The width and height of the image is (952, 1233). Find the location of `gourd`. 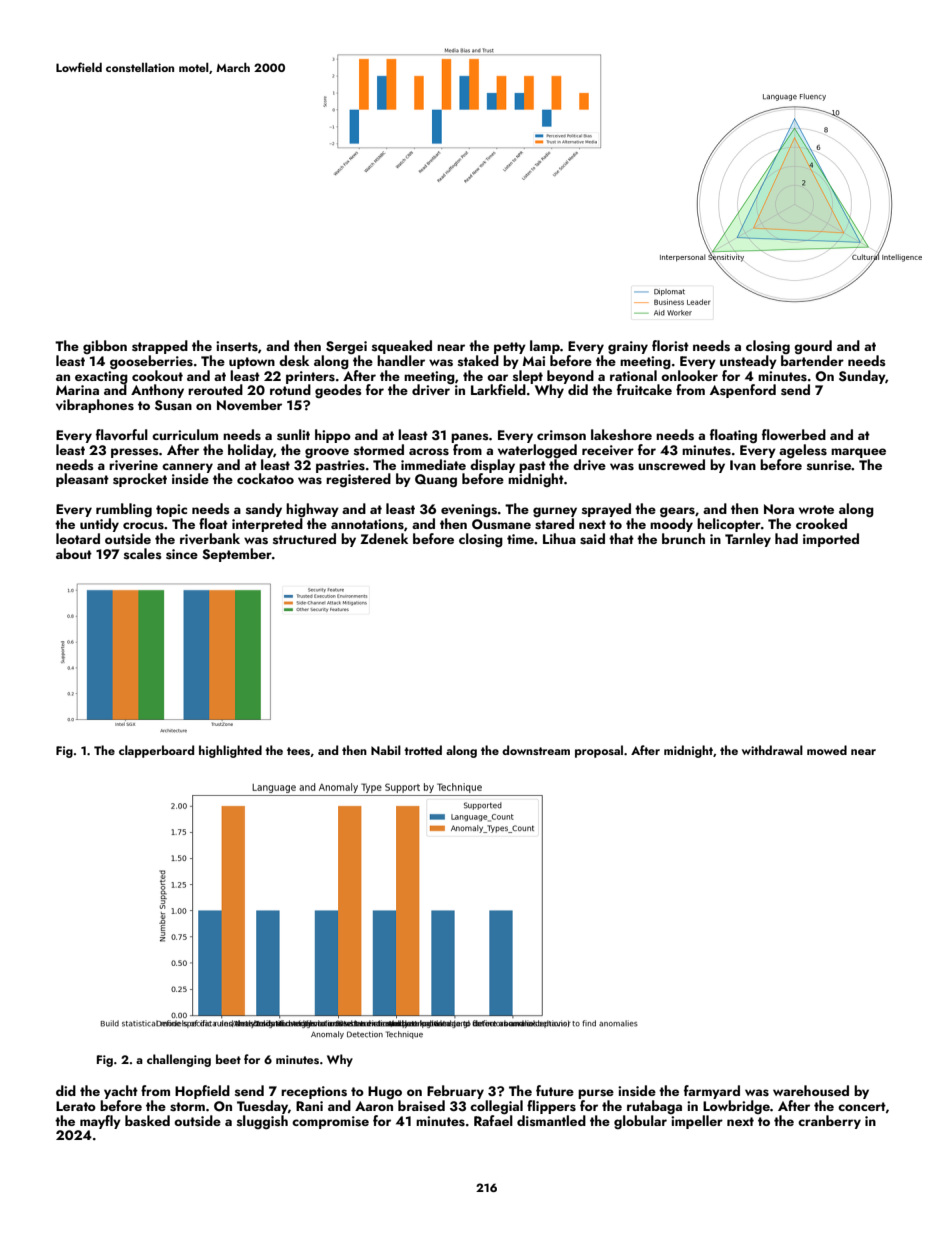

gourd is located at coordinates (813, 347).
